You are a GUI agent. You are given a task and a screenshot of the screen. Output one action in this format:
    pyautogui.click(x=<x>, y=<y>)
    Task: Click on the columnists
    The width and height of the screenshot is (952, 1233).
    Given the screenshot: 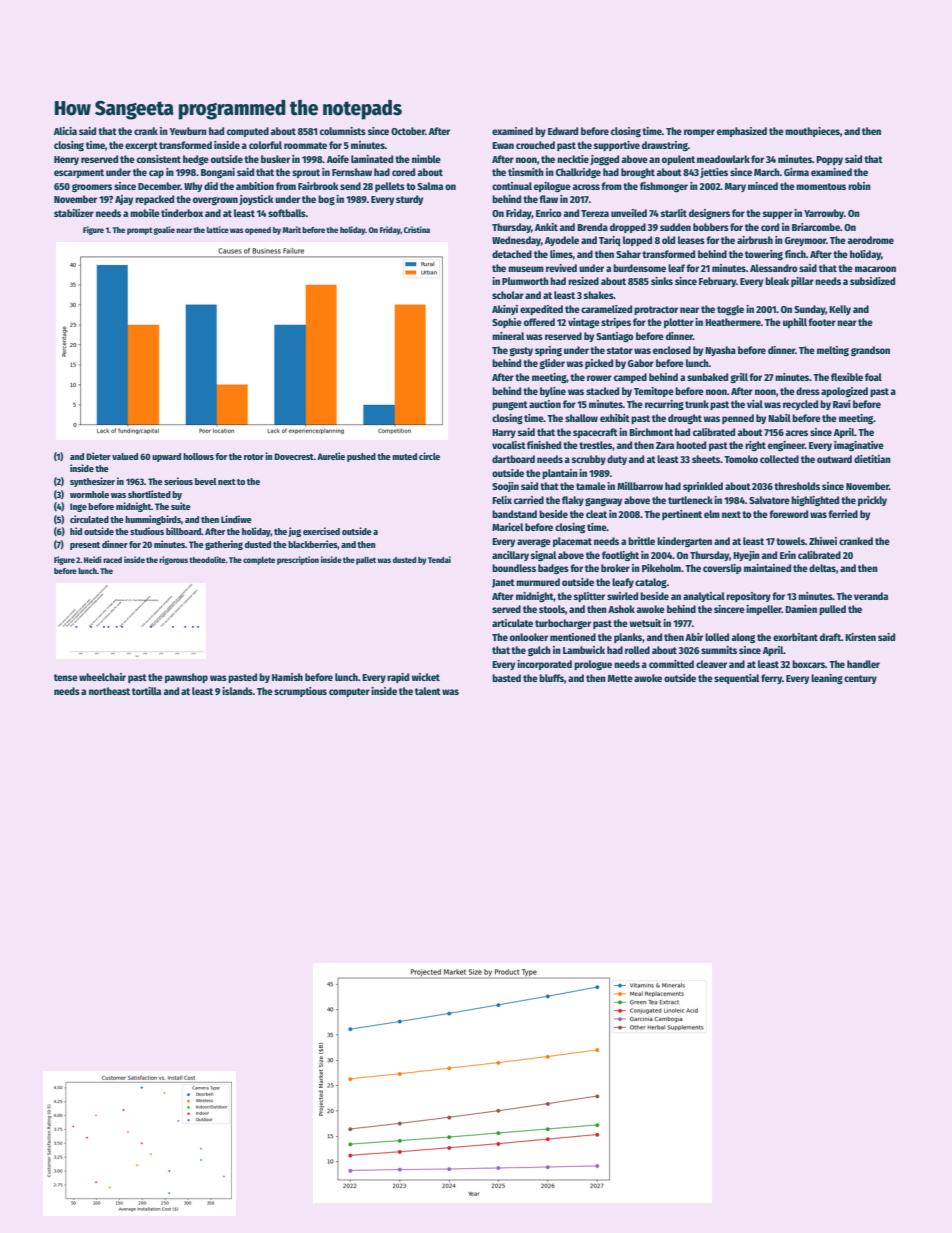 What is the action you would take?
    pyautogui.click(x=343, y=131)
